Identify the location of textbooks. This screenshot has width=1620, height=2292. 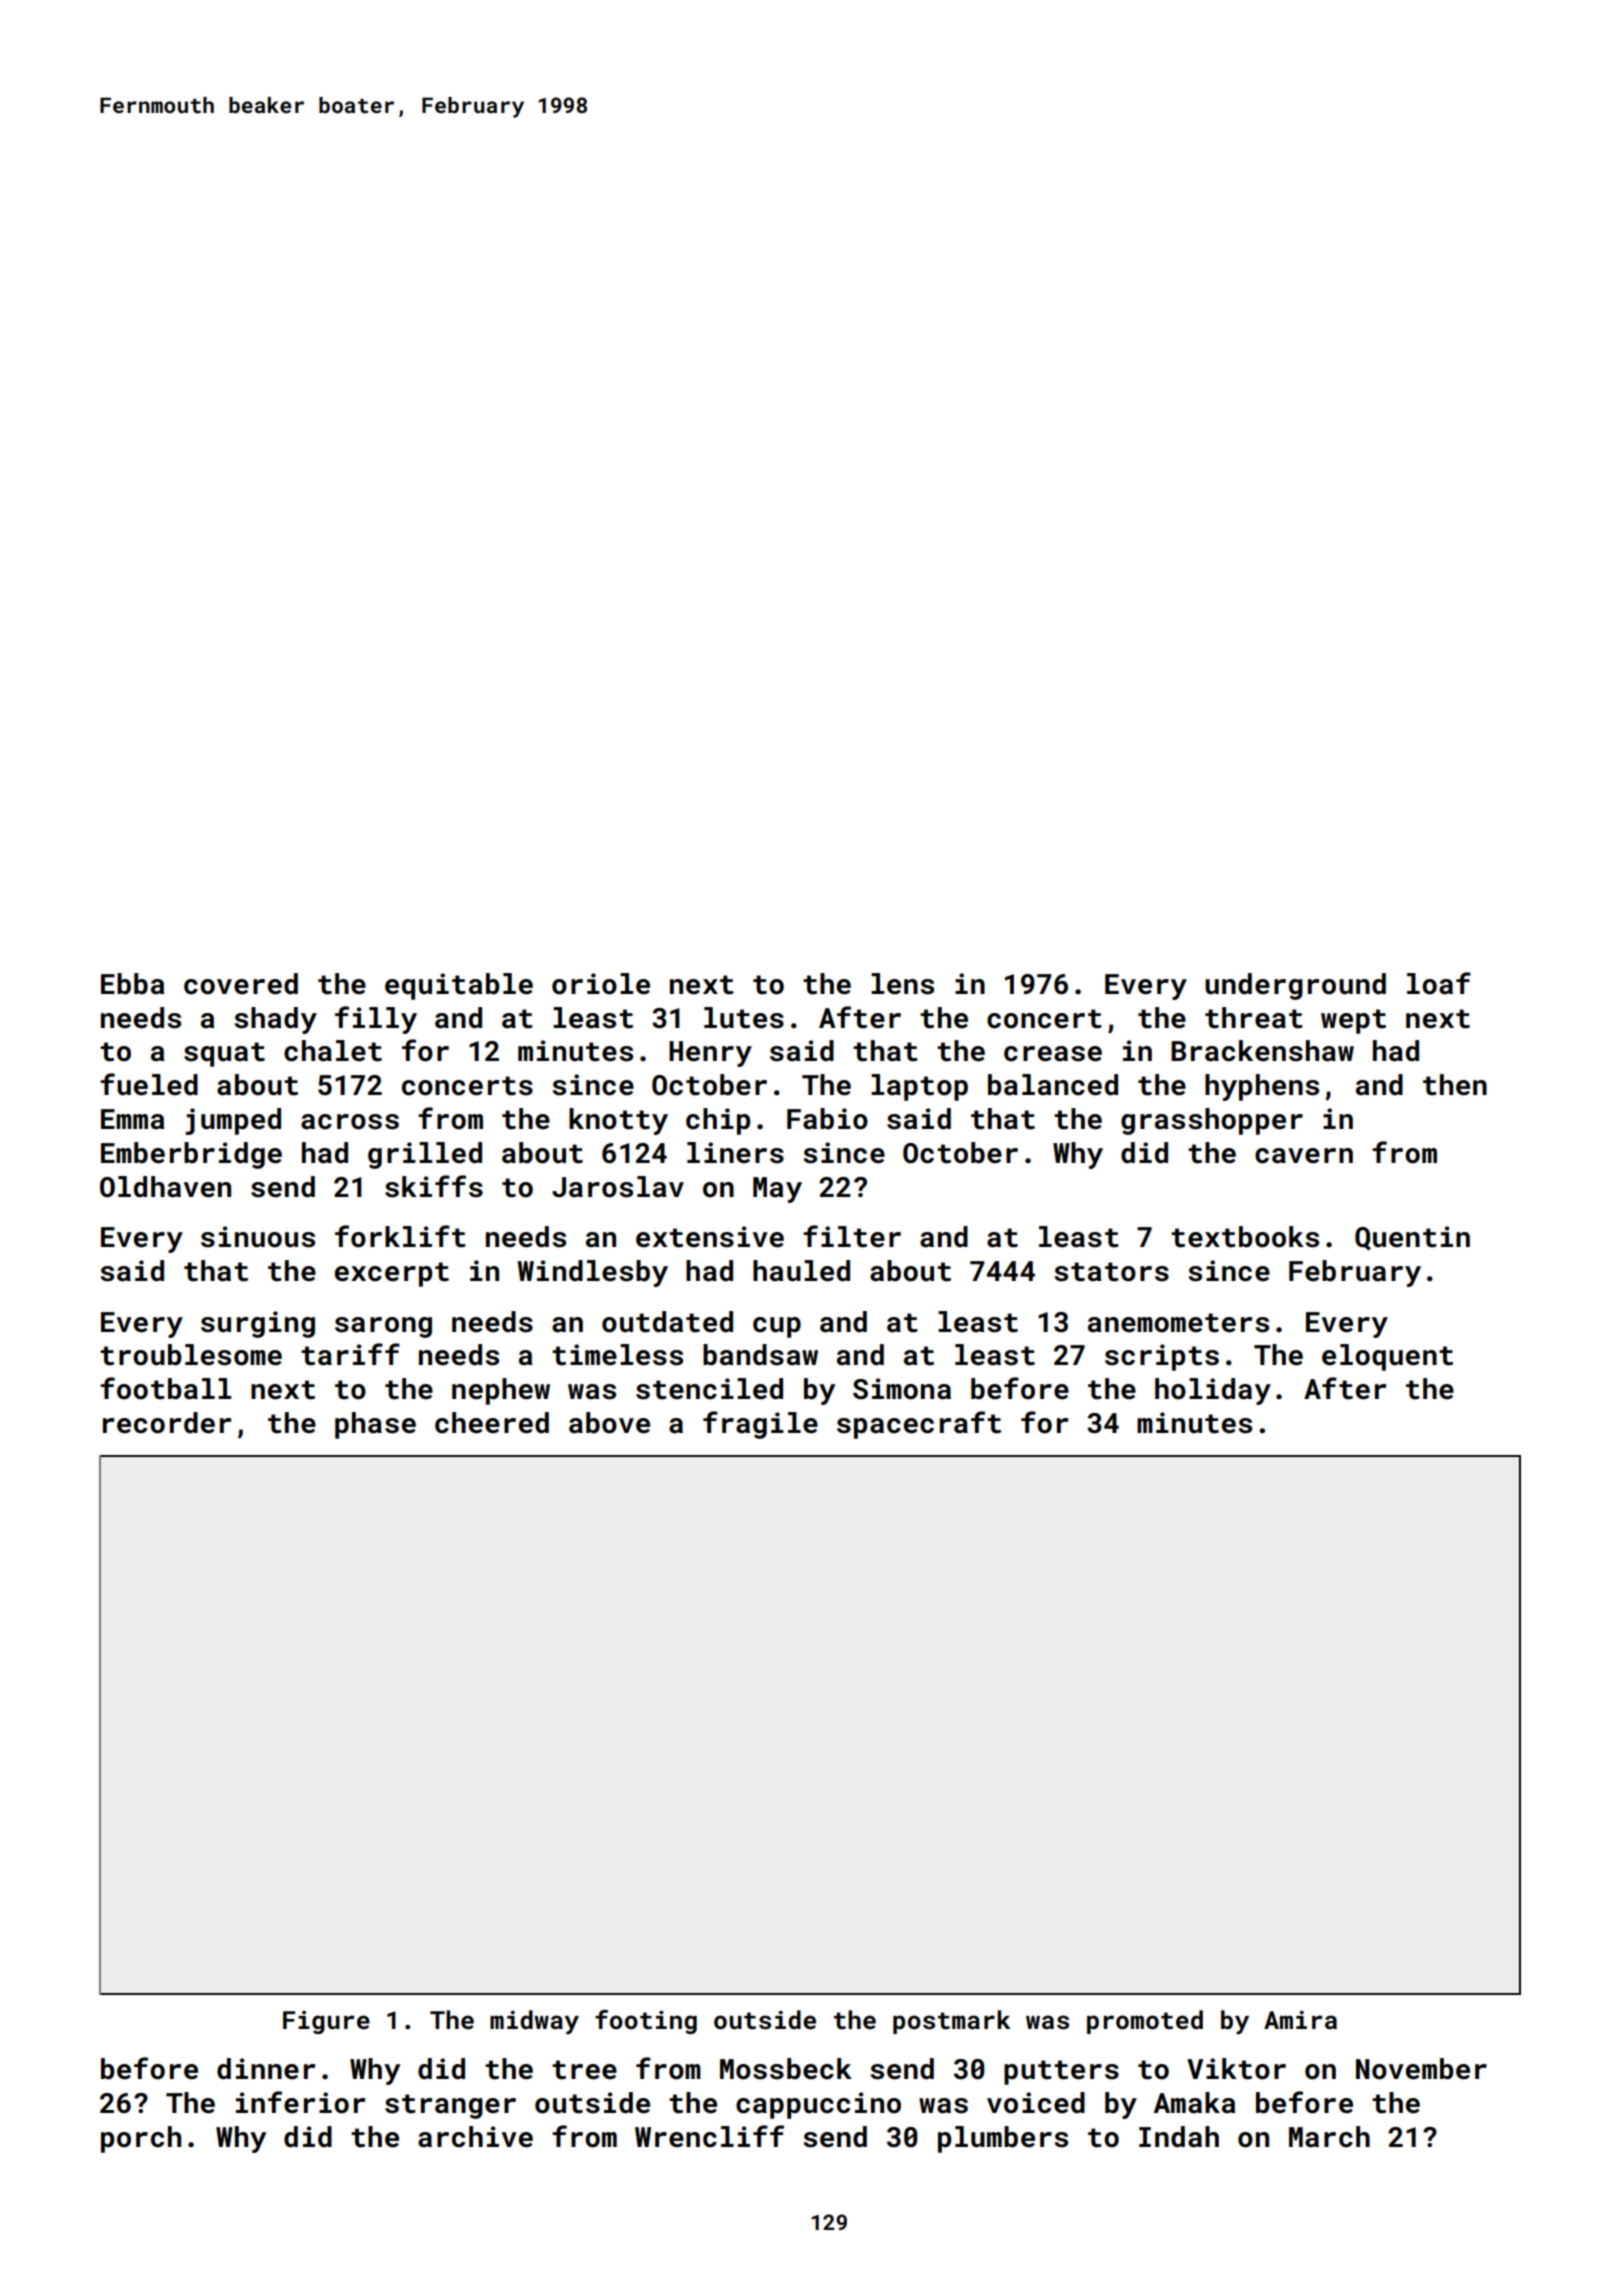
(1245, 1237).
